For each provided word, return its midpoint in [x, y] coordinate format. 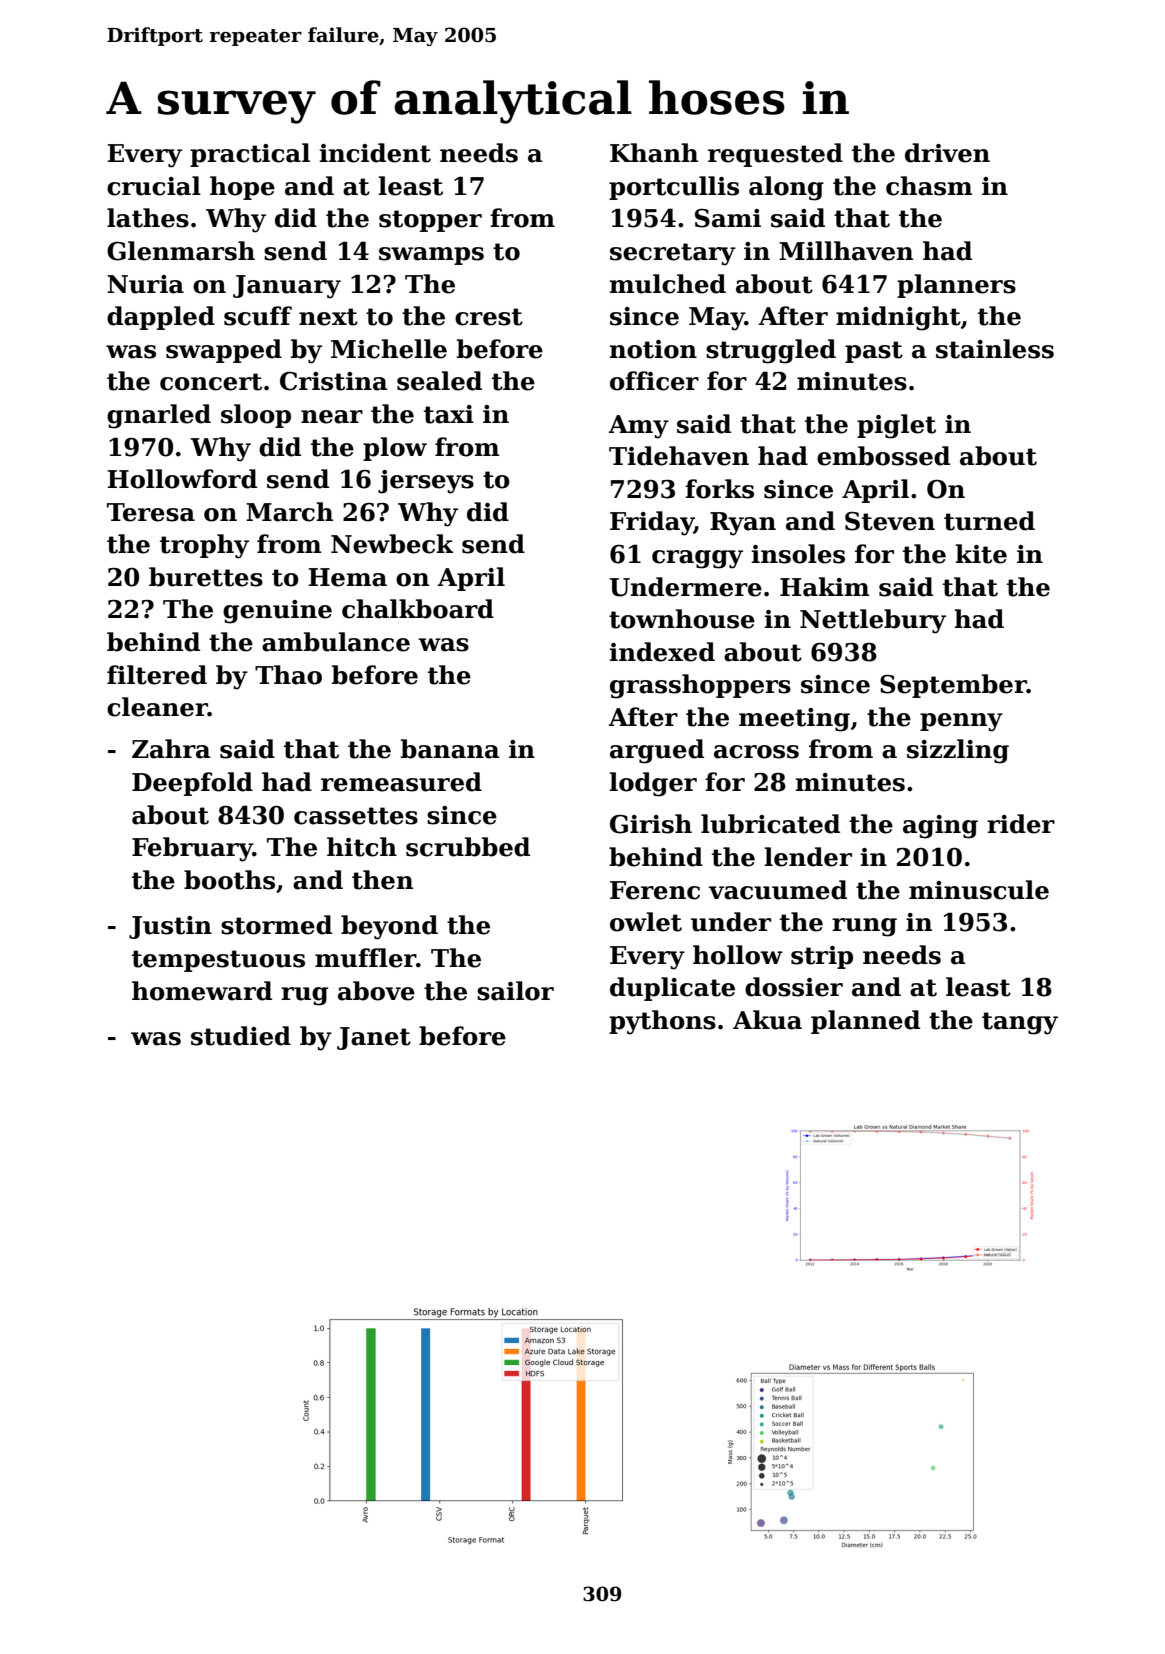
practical [250, 155]
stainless [995, 349]
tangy [1020, 1023]
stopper [430, 221]
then [382, 880]
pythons [662, 1022]
